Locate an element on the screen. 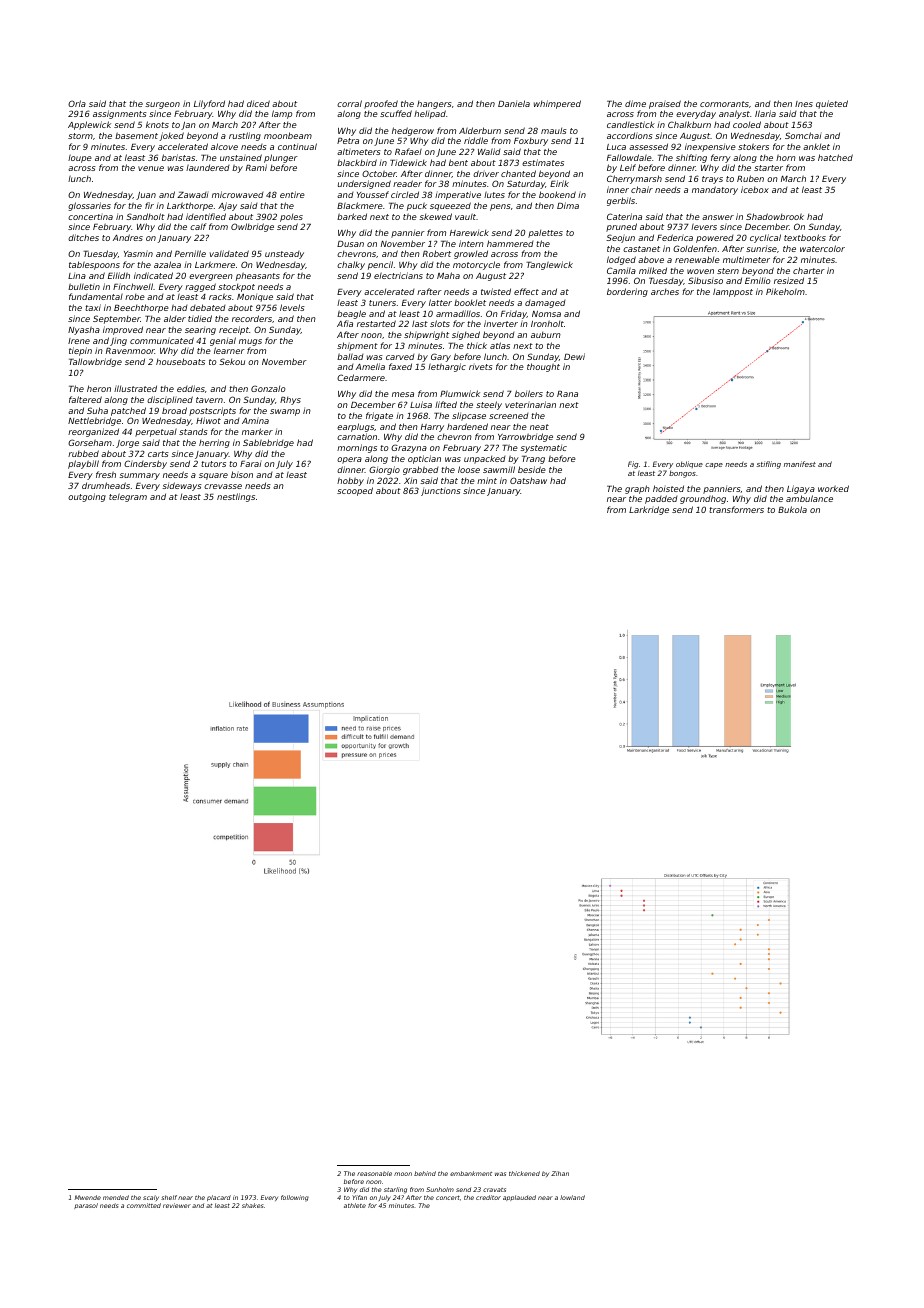  lowland is located at coordinates (572, 1197).
